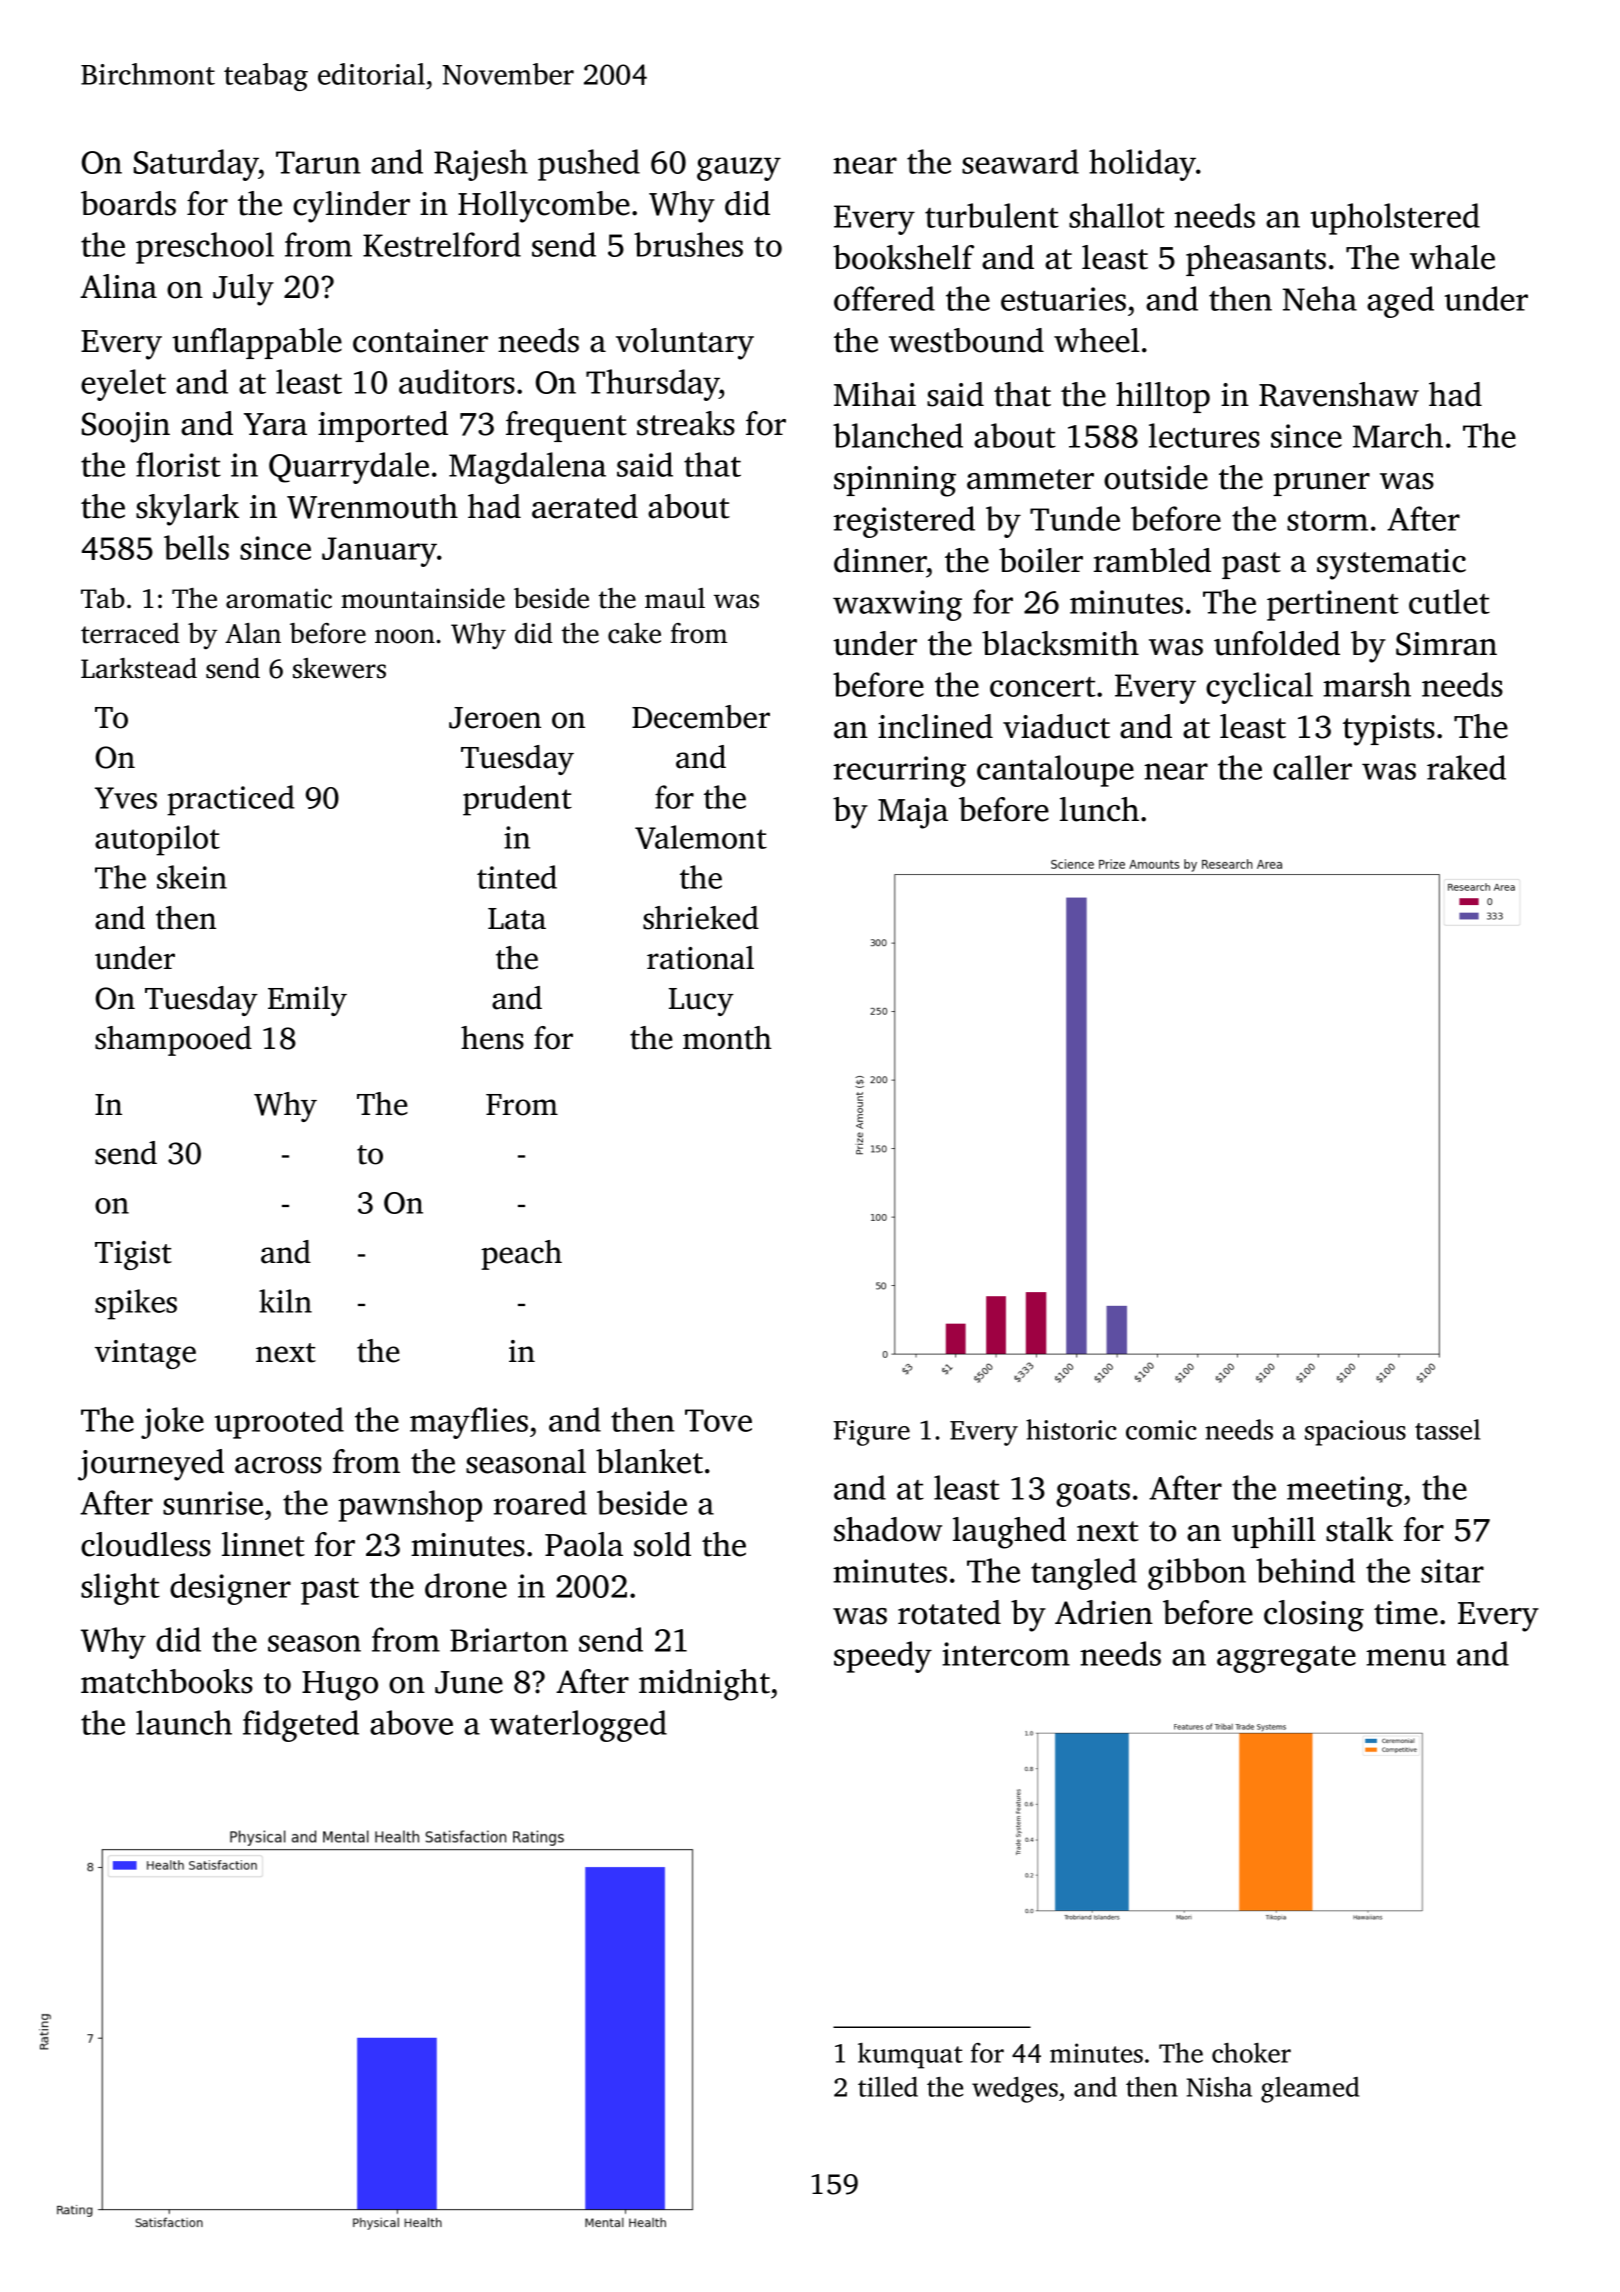 The image size is (1620, 2292). I want to click on pruner, so click(1321, 484).
